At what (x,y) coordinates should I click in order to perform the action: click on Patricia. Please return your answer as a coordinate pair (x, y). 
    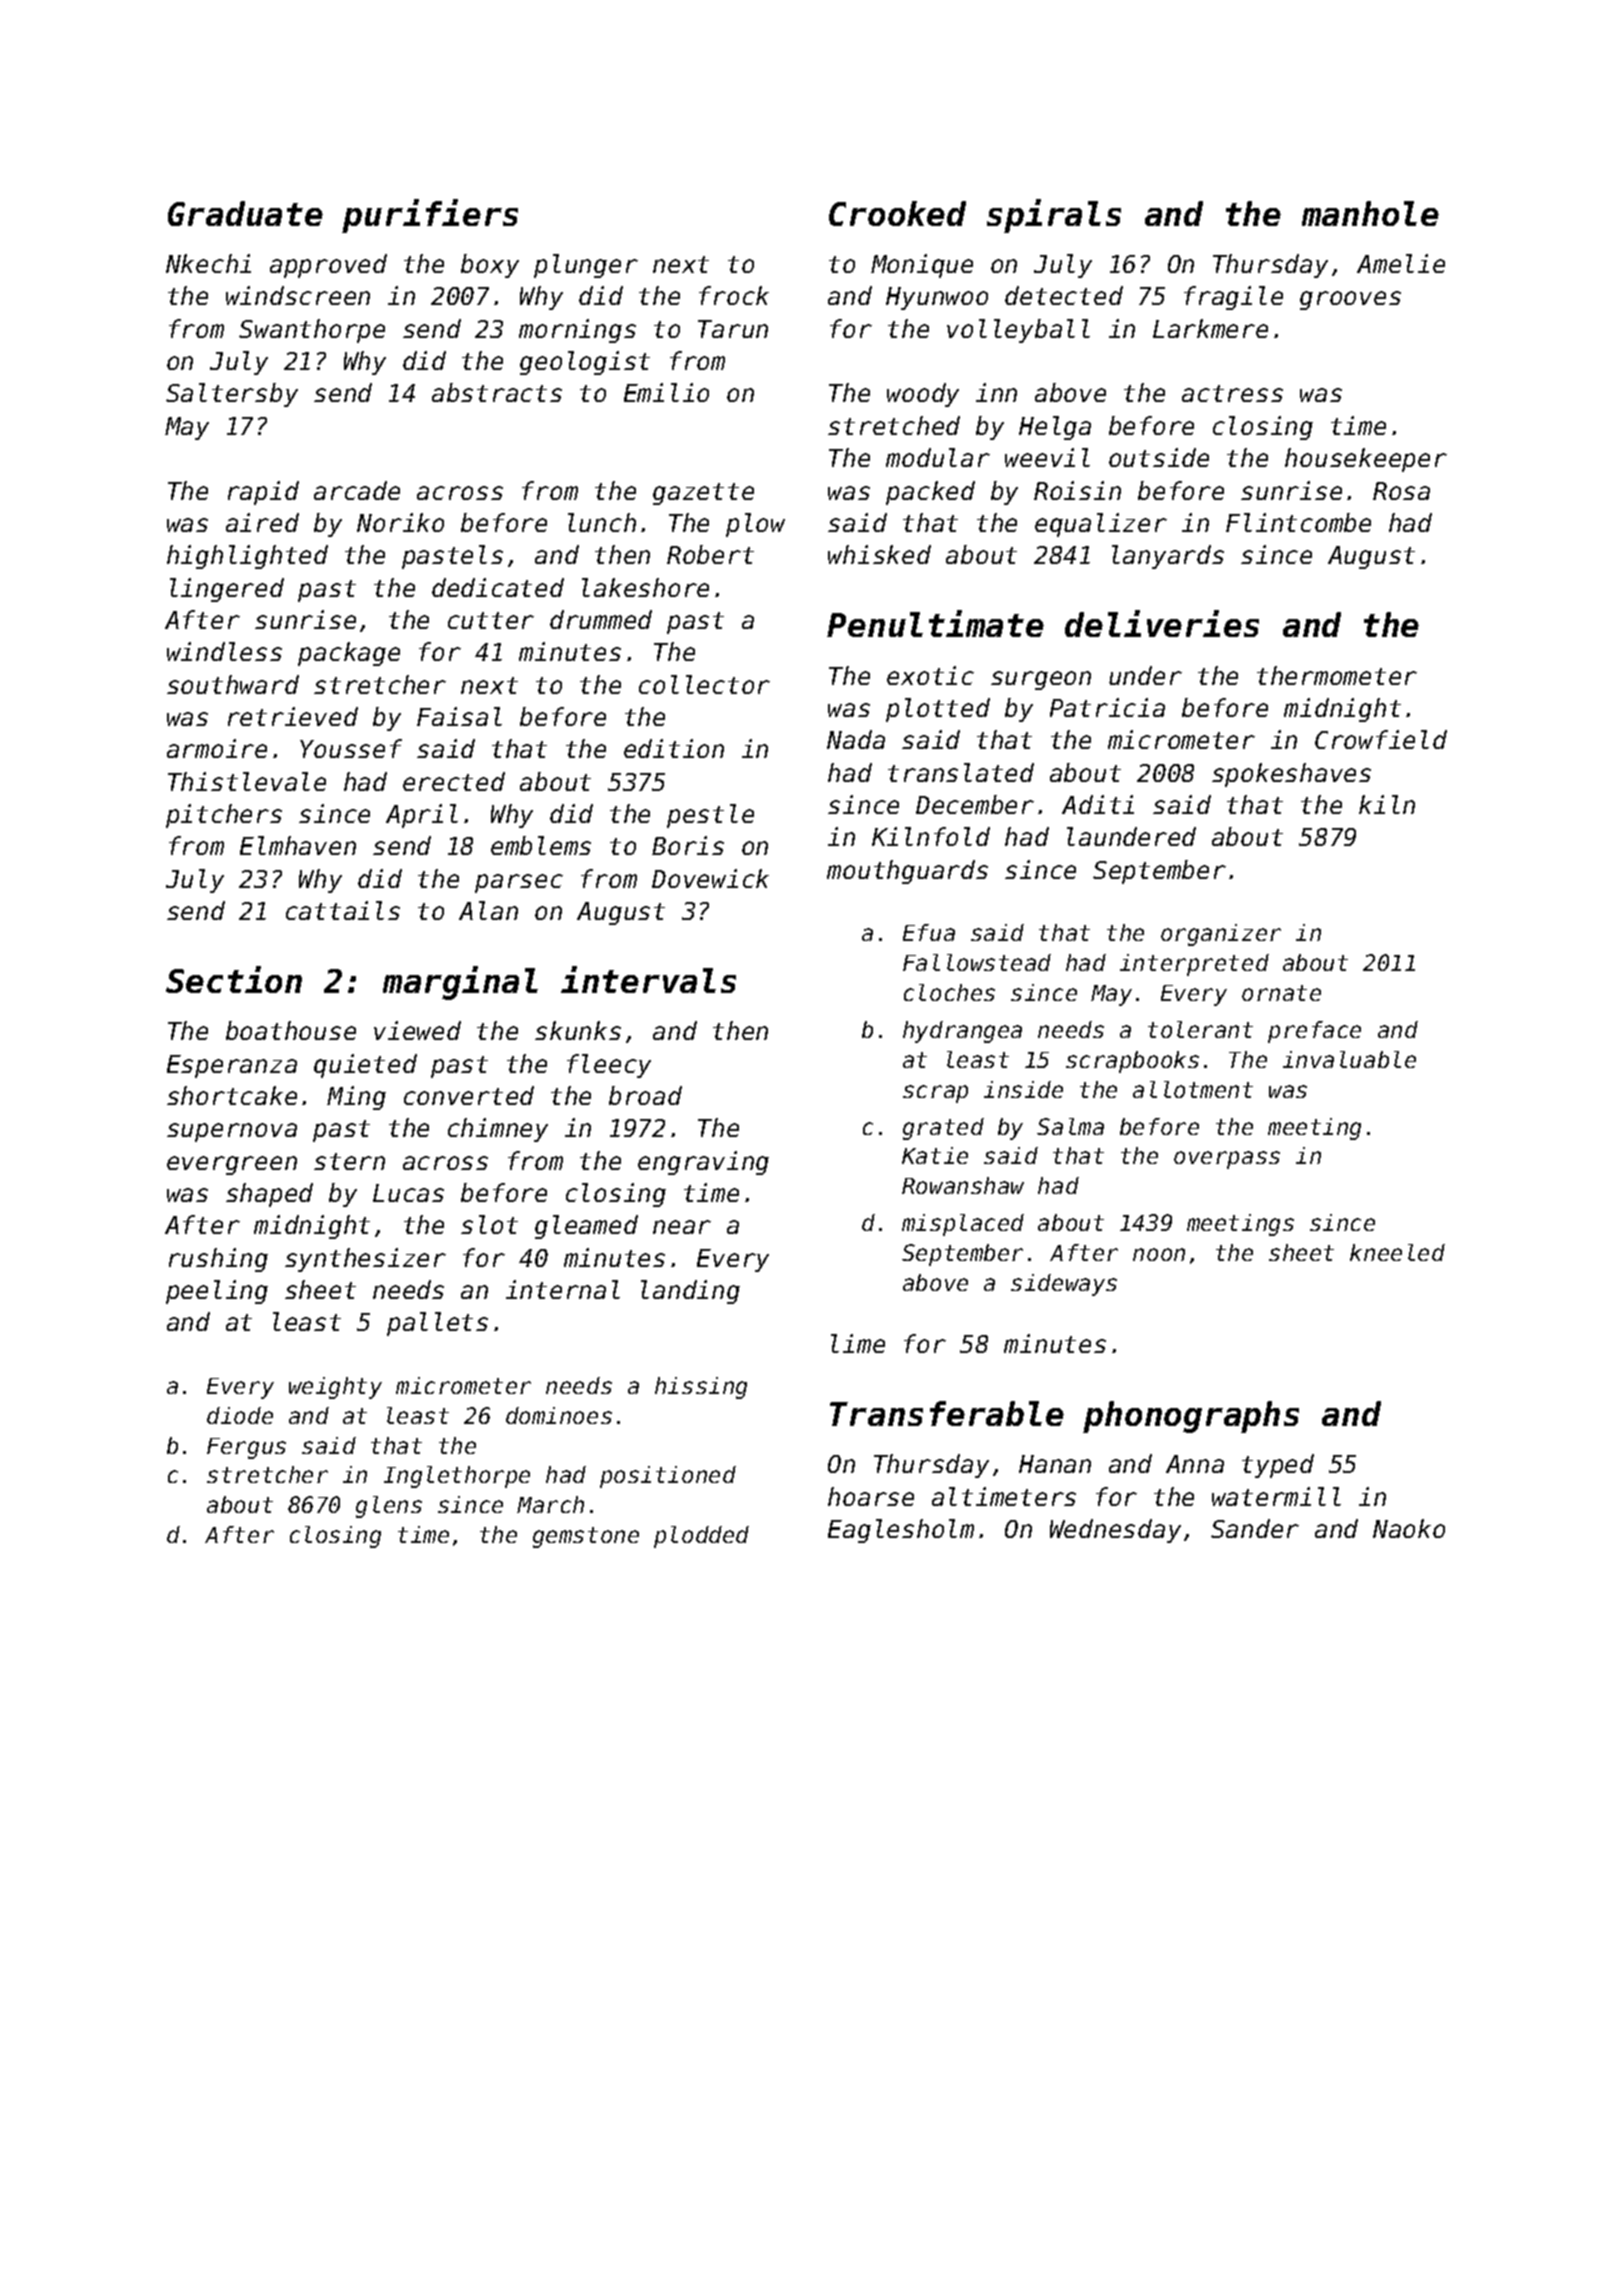
    Looking at the image, I should click on (1107, 707).
